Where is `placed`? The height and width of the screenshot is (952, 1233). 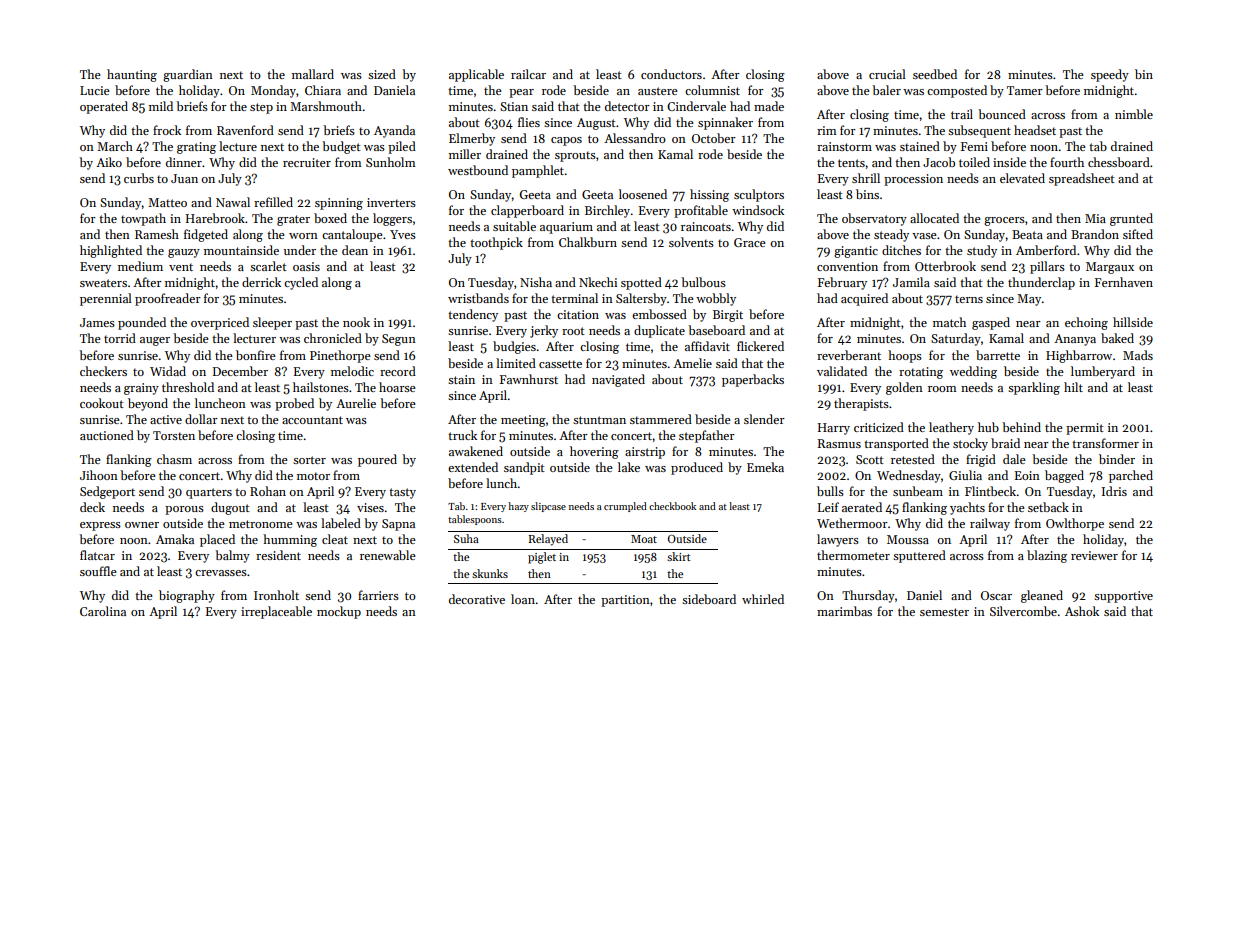 placed is located at coordinates (217, 540).
